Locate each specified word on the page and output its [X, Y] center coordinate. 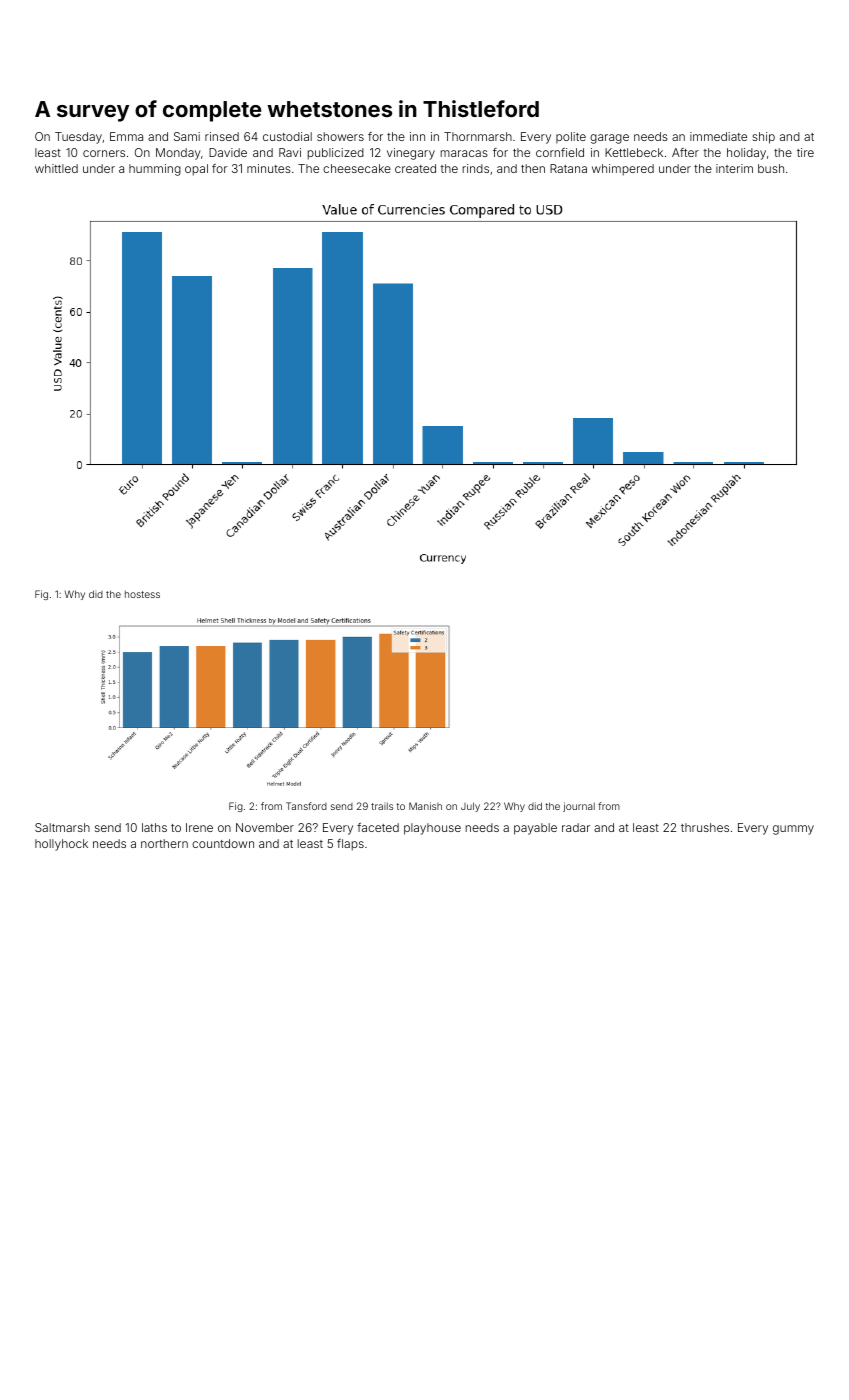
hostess [142, 594]
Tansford [306, 806]
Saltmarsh [62, 827]
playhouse [432, 829]
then [533, 168]
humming [155, 170]
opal [196, 170]
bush [771, 168]
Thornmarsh [478, 136]
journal [579, 807]
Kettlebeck [634, 152]
